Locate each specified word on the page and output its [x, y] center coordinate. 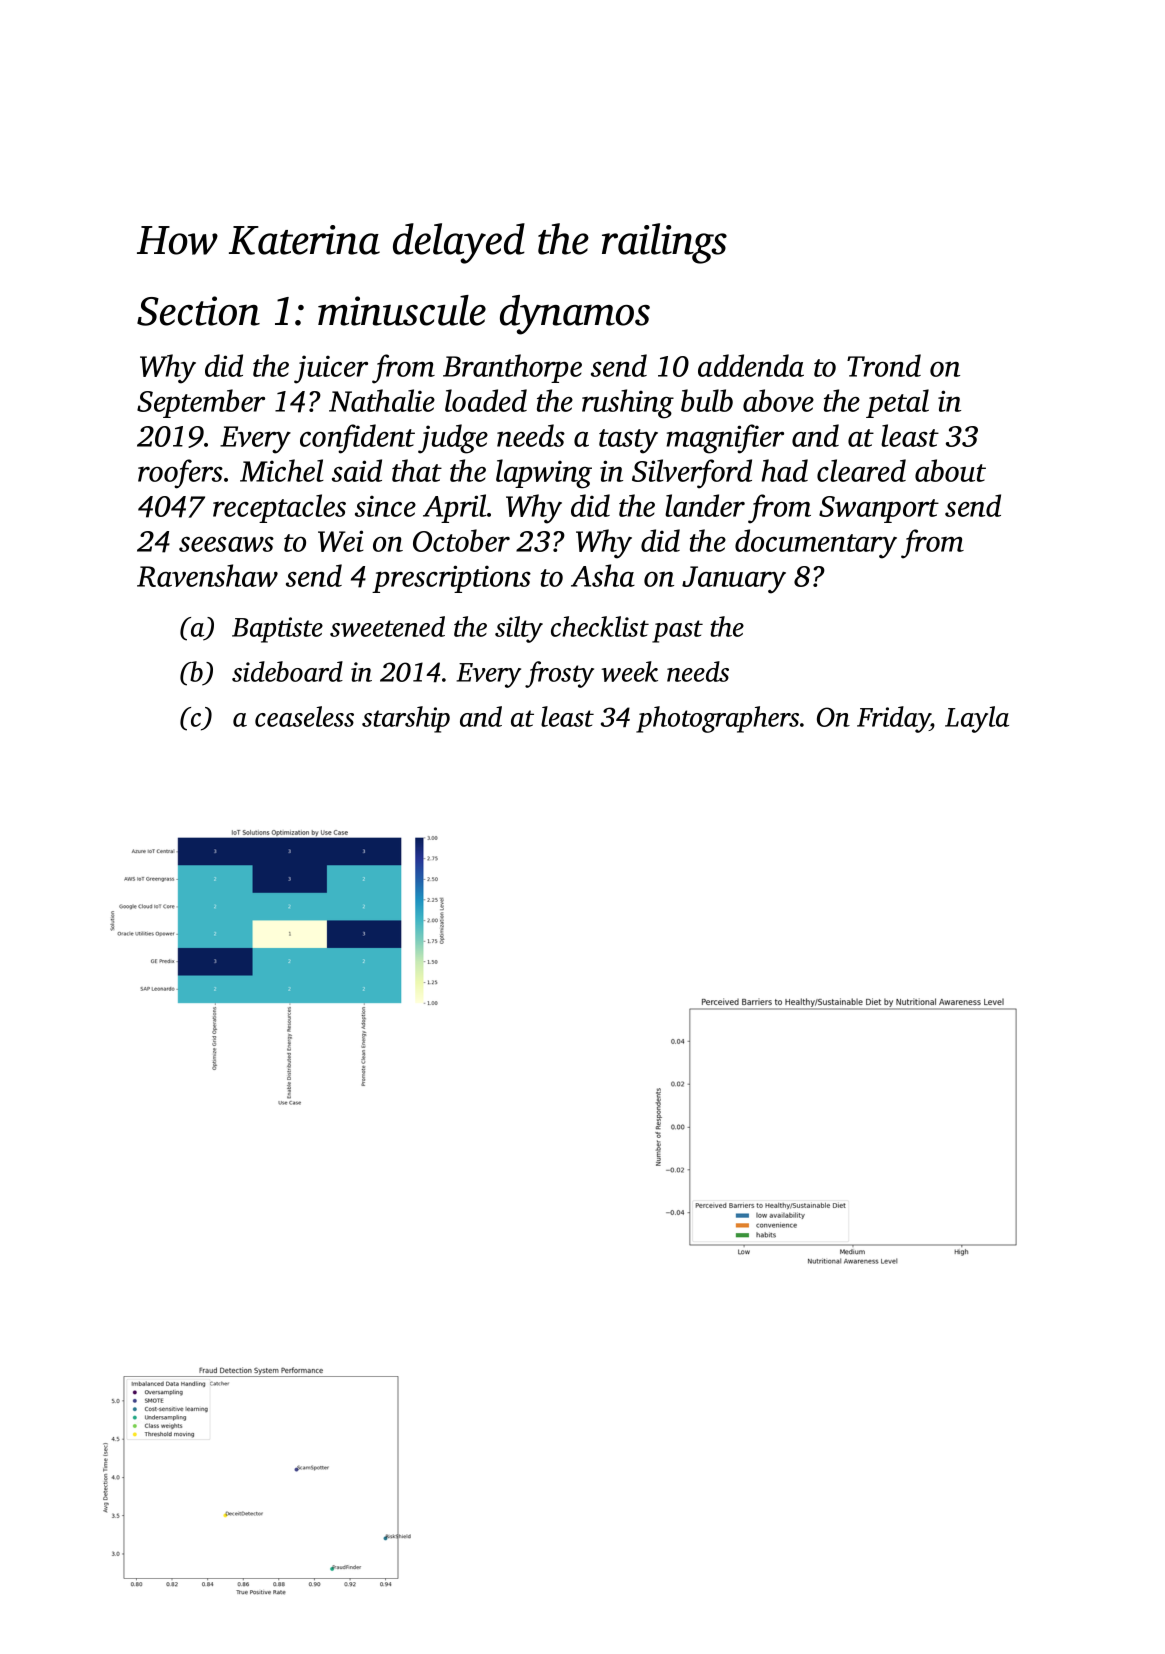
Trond [884, 365]
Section [198, 311]
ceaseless [304, 716]
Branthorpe [512, 368]
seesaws [226, 544]
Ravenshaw [207, 575]
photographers [717, 719]
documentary [816, 544]
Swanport [879, 509]
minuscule [402, 310]
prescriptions [451, 579]
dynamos [575, 315]
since [385, 506]
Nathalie [382, 400]
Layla [977, 719]
